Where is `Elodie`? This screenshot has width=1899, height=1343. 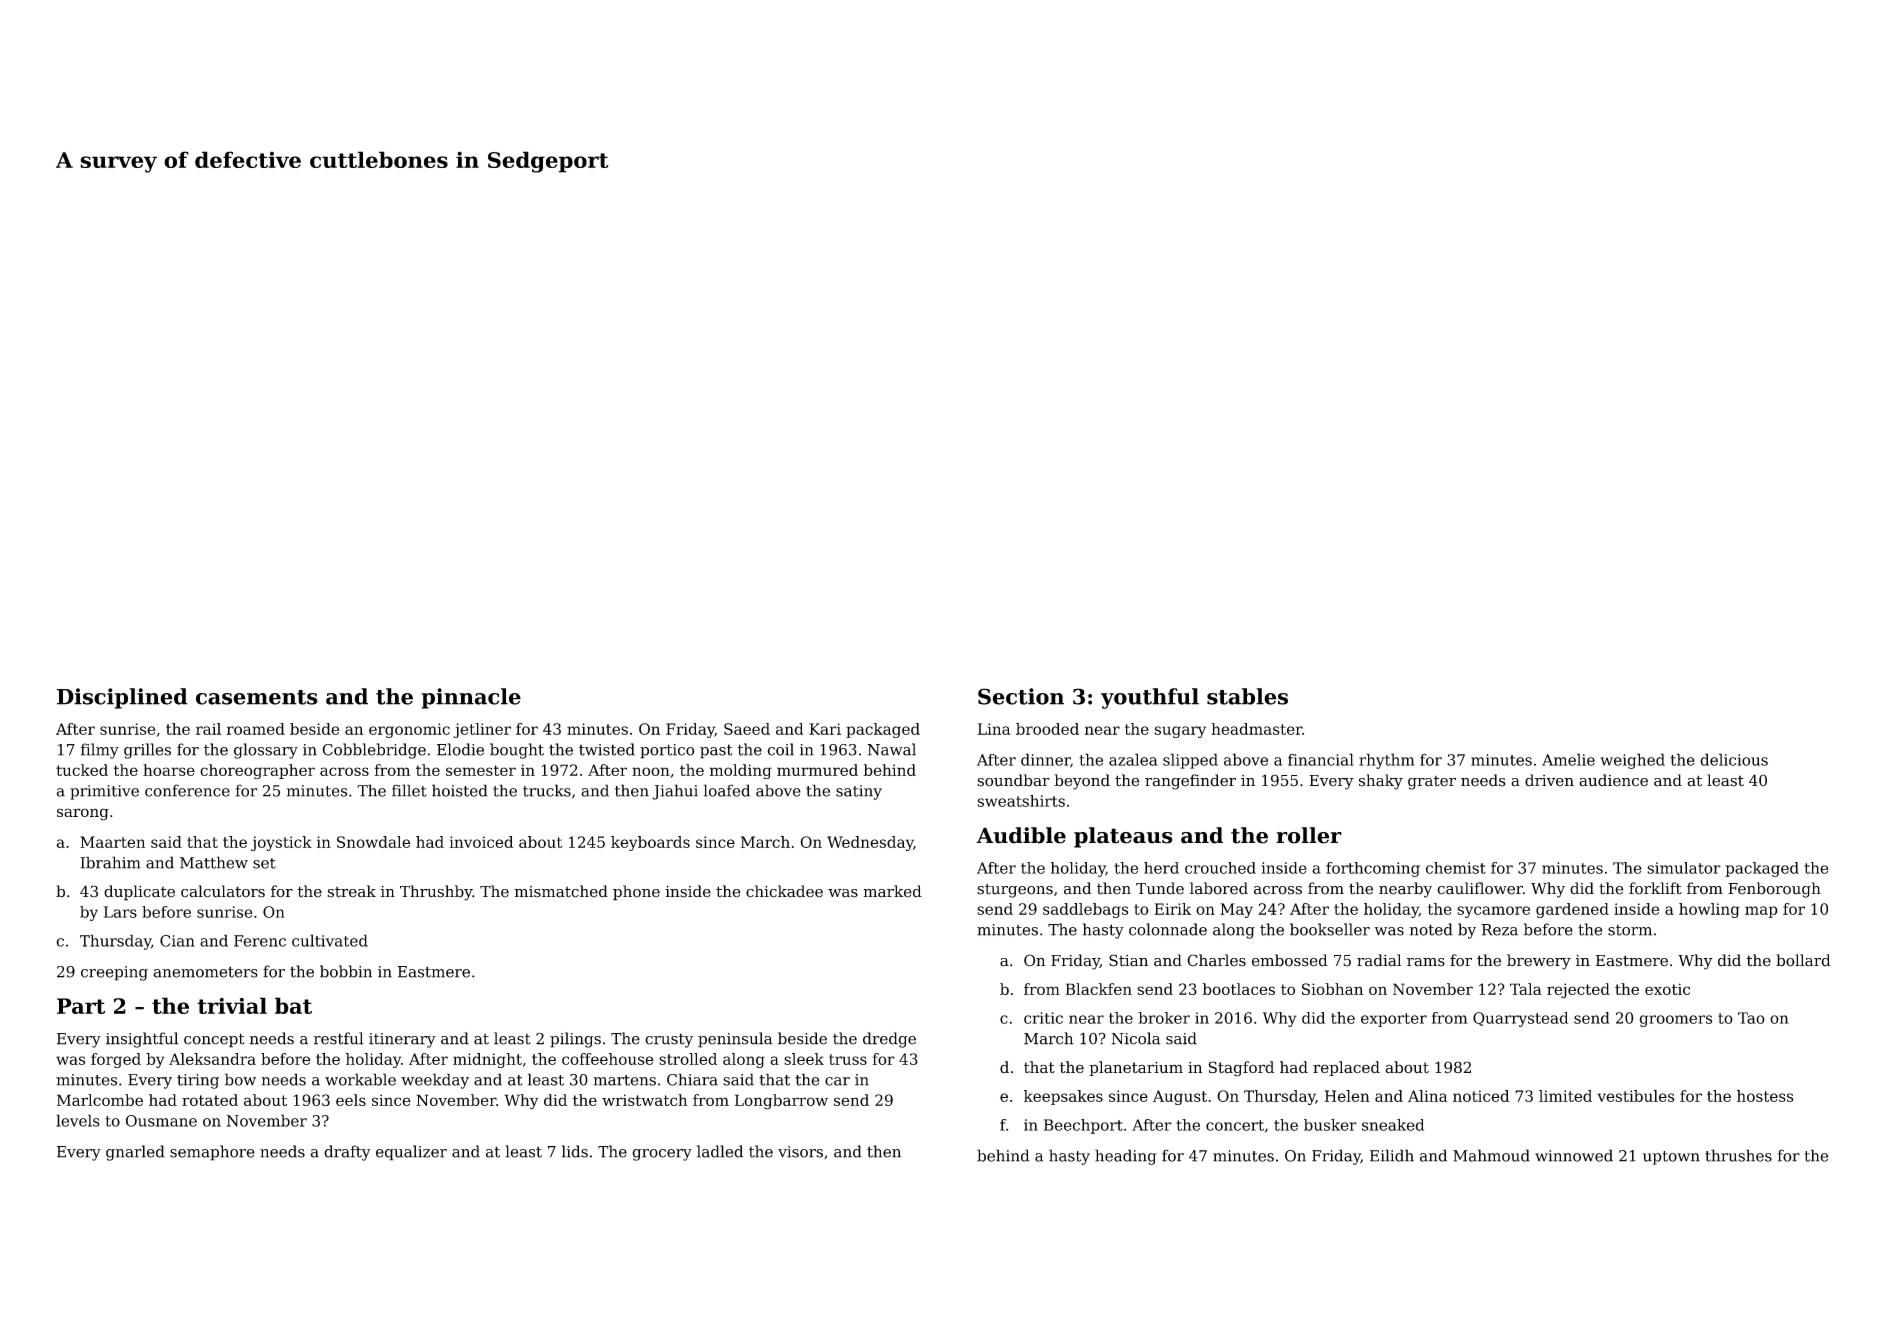 Elodie is located at coordinates (460, 749).
